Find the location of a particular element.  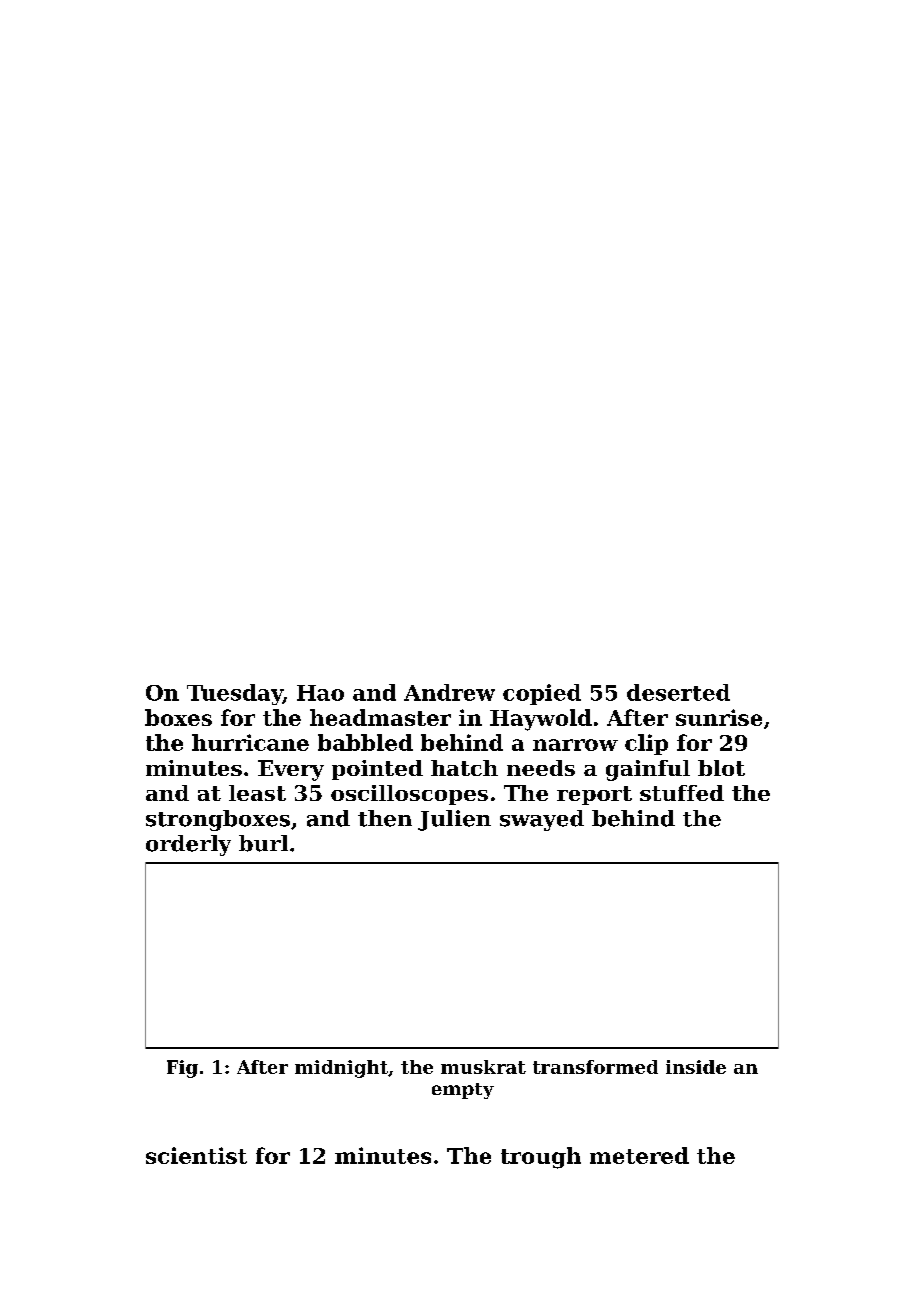

hatch is located at coordinates (464, 768).
